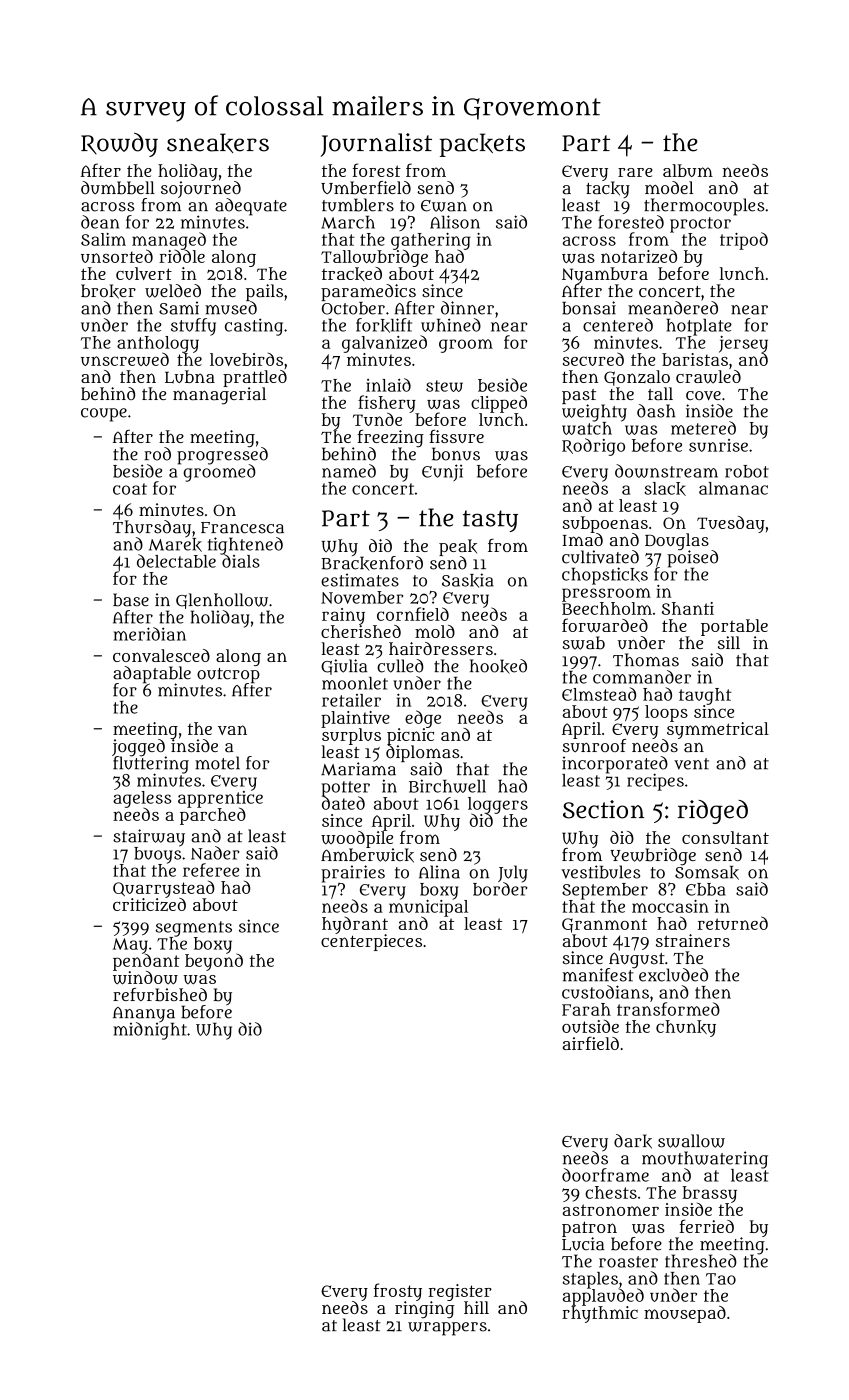  I want to click on dash, so click(656, 411).
